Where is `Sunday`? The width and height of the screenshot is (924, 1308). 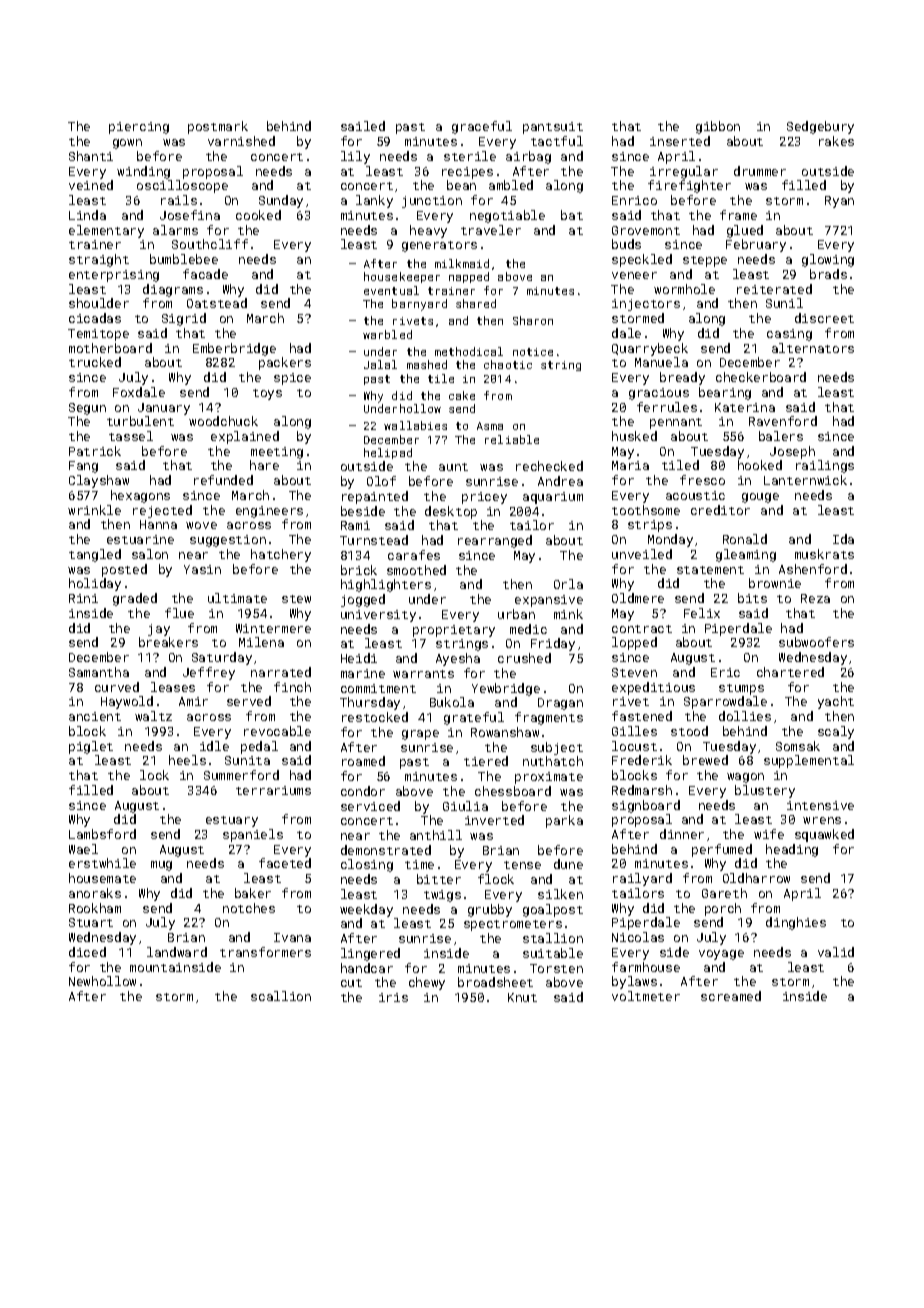 Sunday is located at coordinates (281, 201).
